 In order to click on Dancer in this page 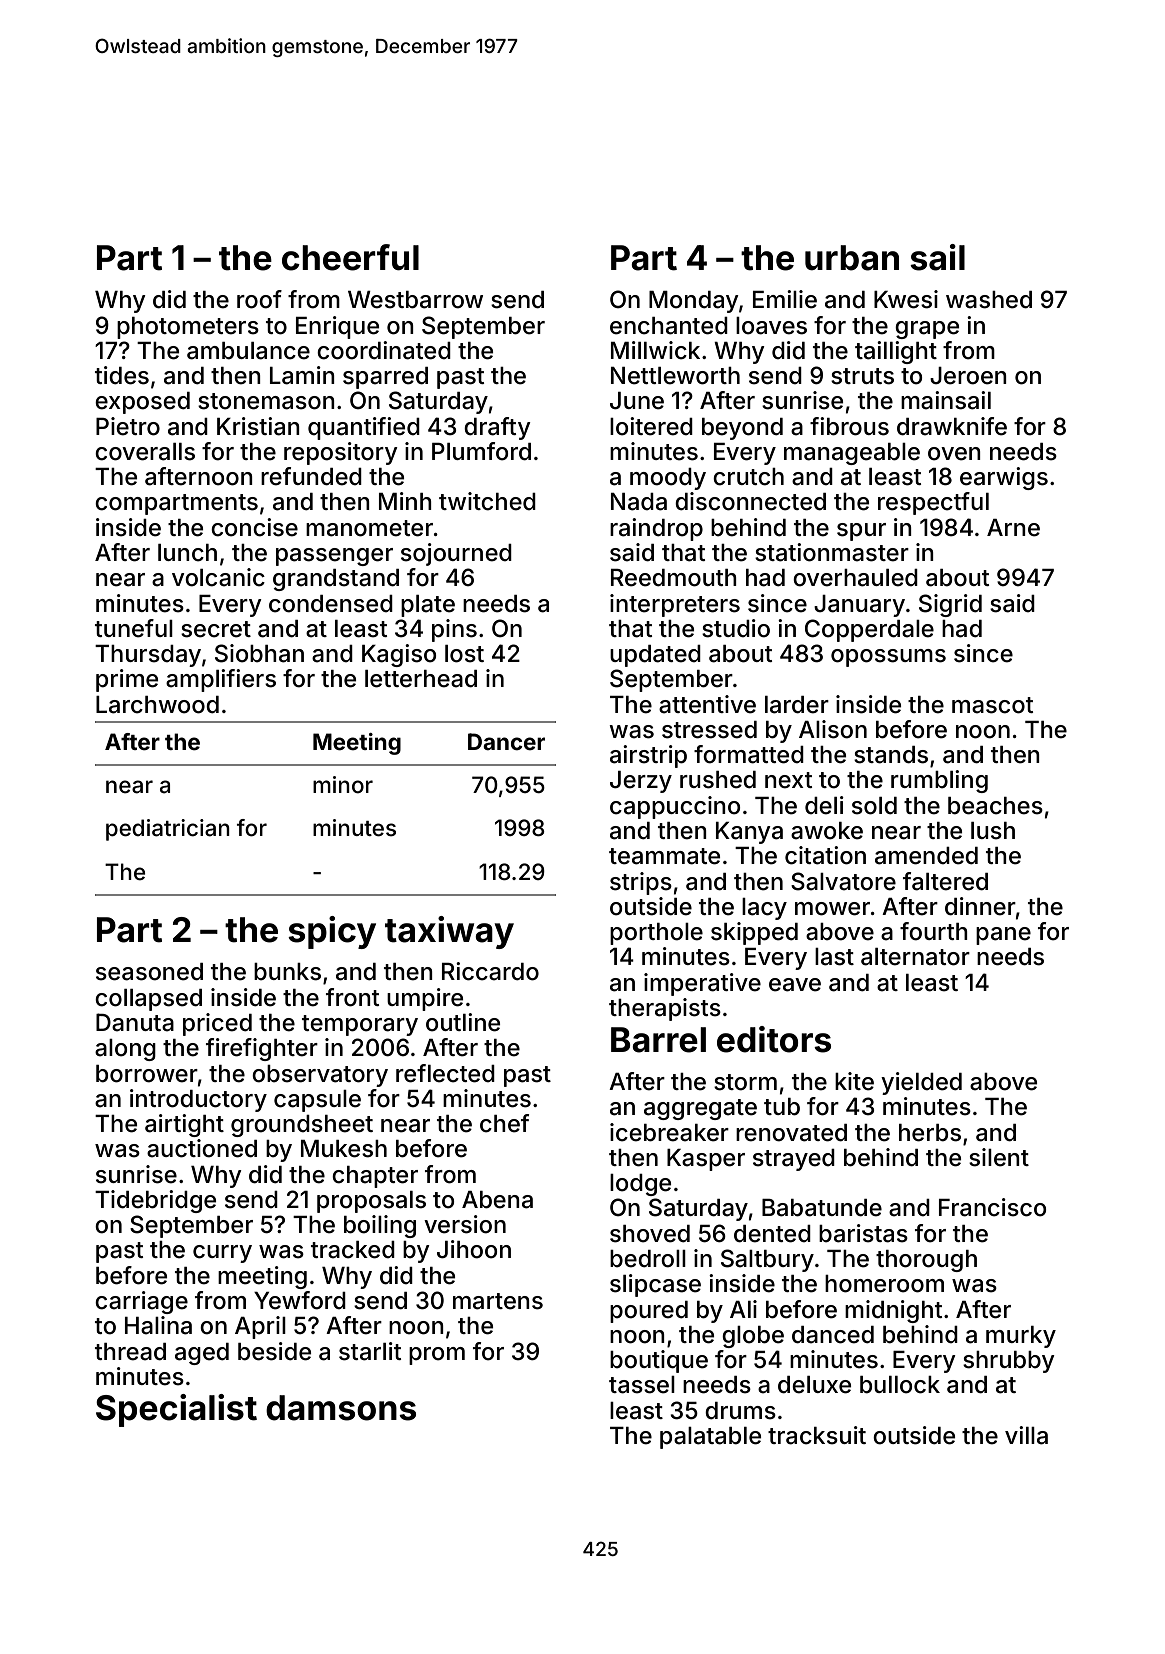, I will do `click(506, 741)`.
